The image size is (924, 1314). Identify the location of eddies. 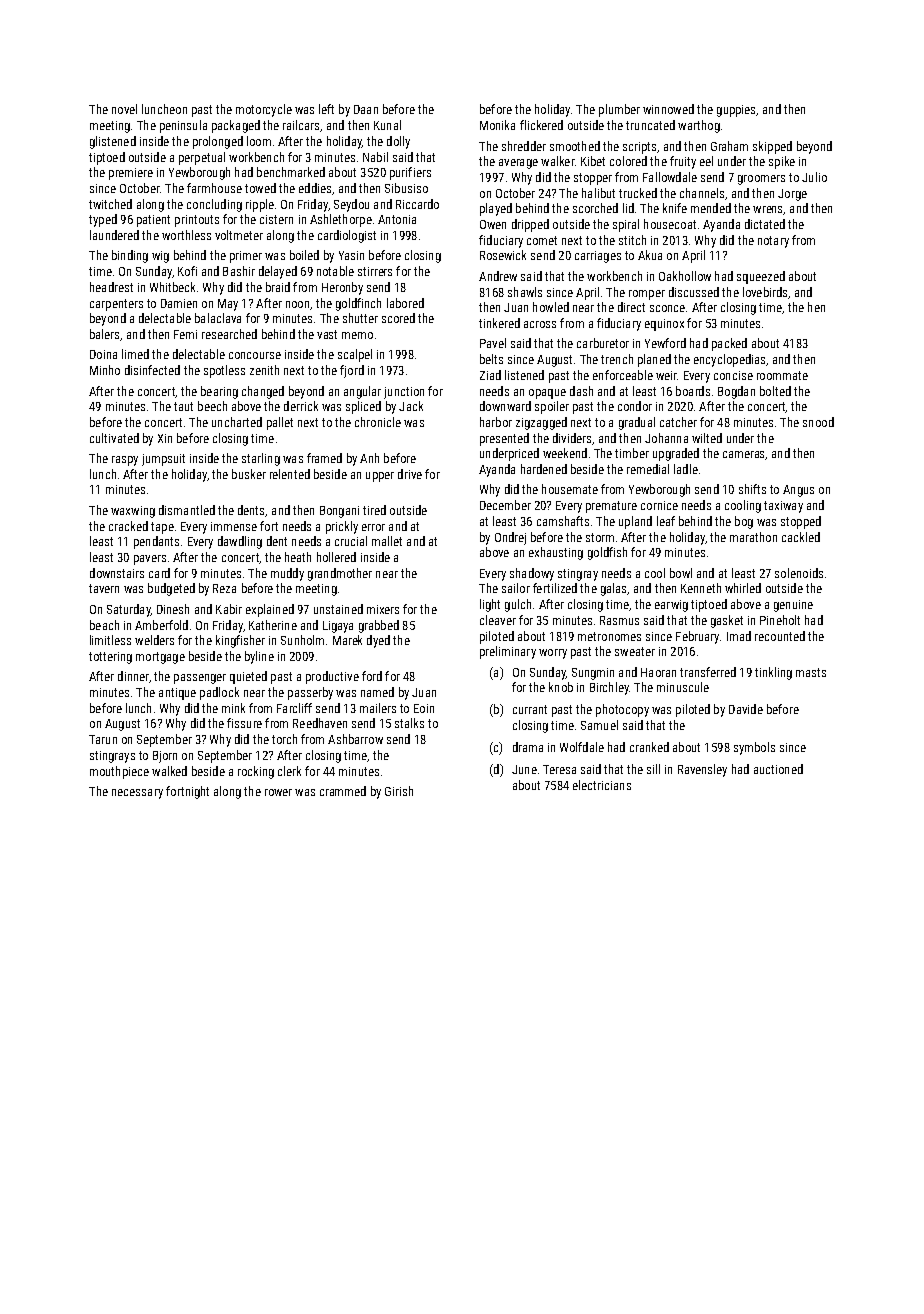
(315, 188).
